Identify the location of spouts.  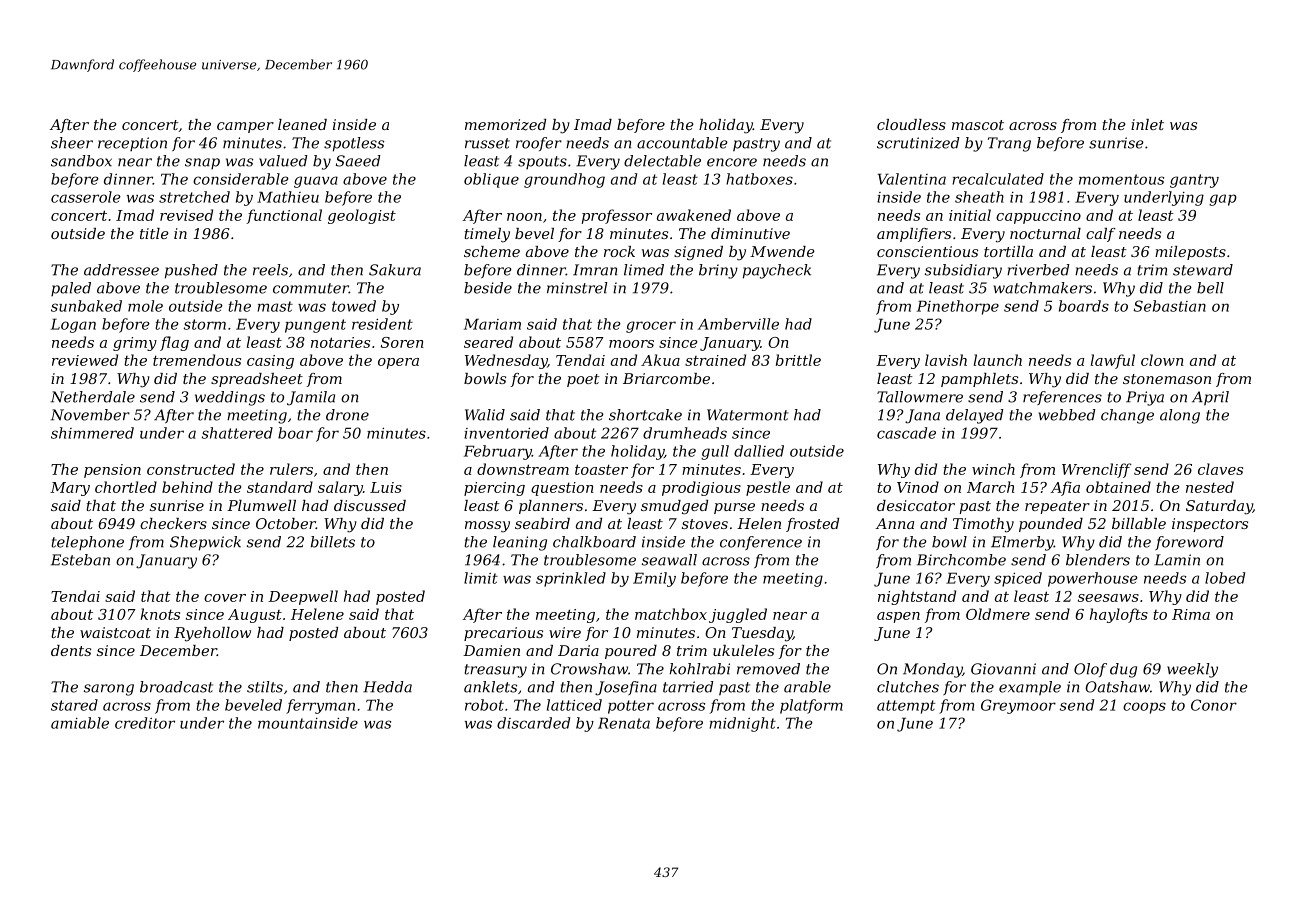
(542, 162).
